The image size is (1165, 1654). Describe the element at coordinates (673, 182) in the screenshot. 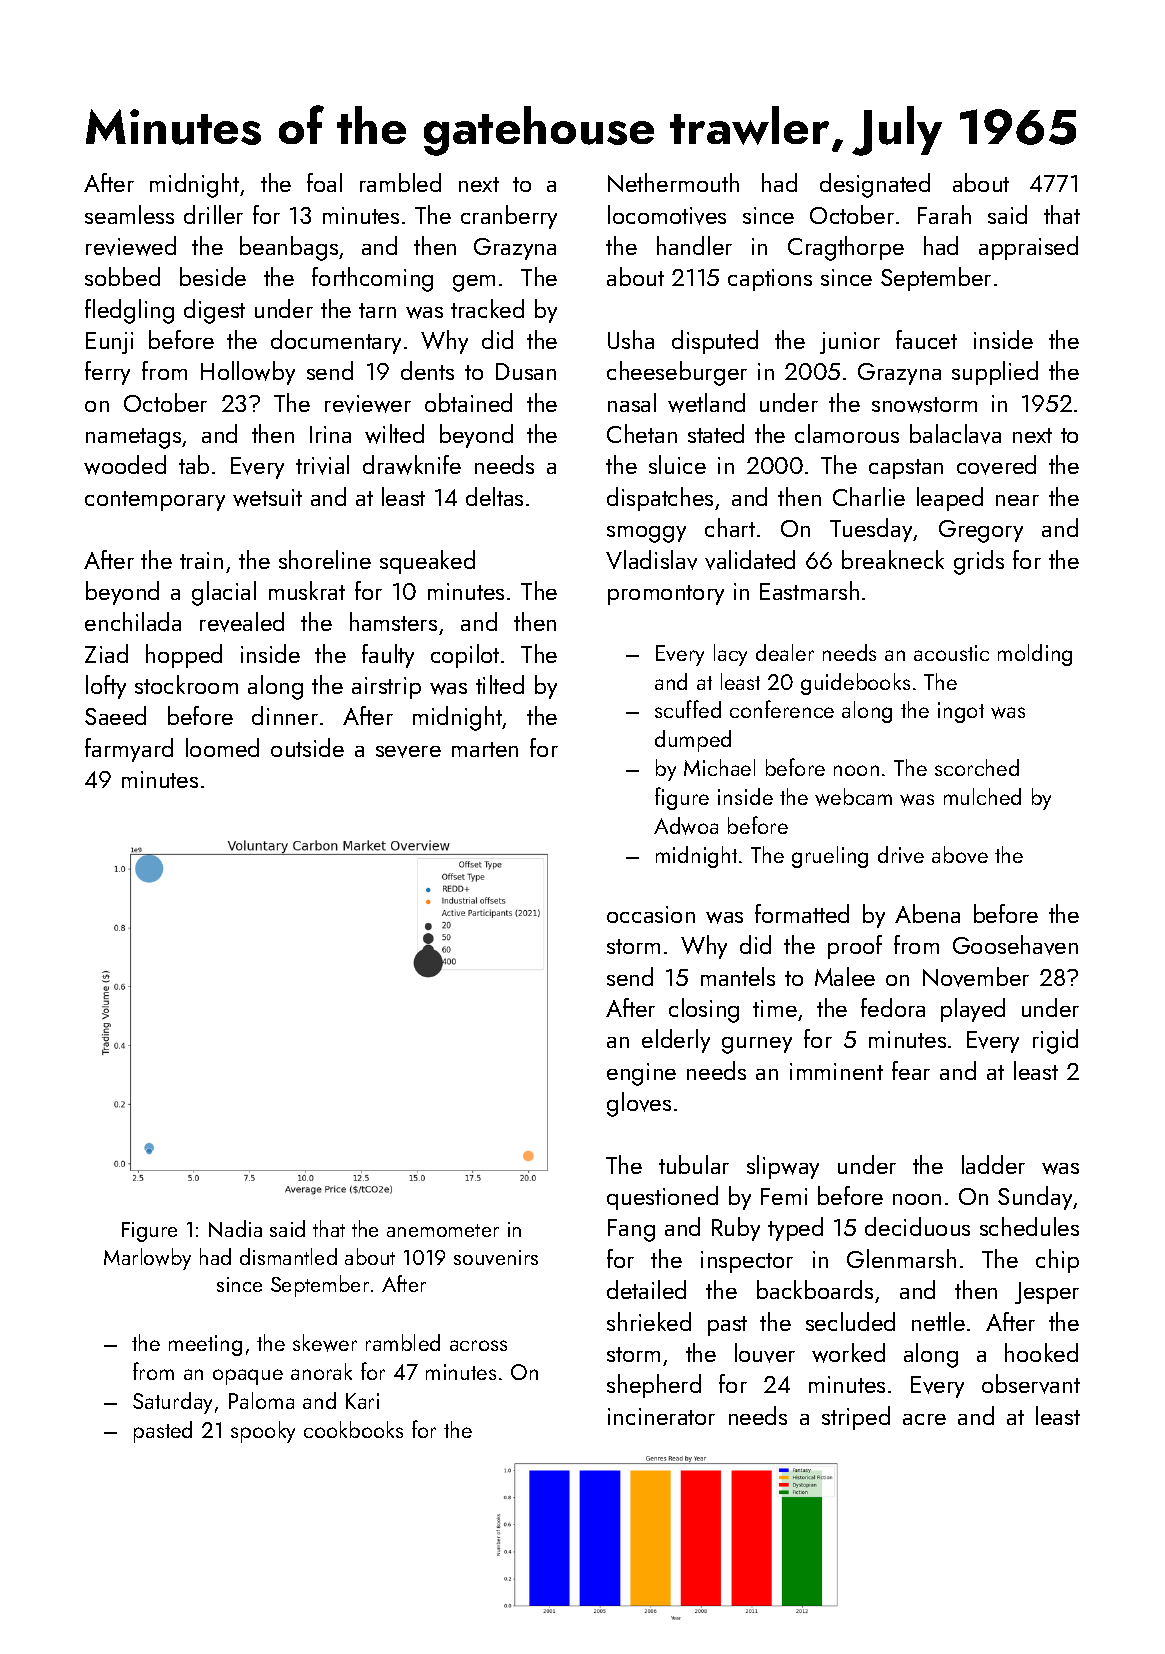

I see `Nethermouth` at that location.
